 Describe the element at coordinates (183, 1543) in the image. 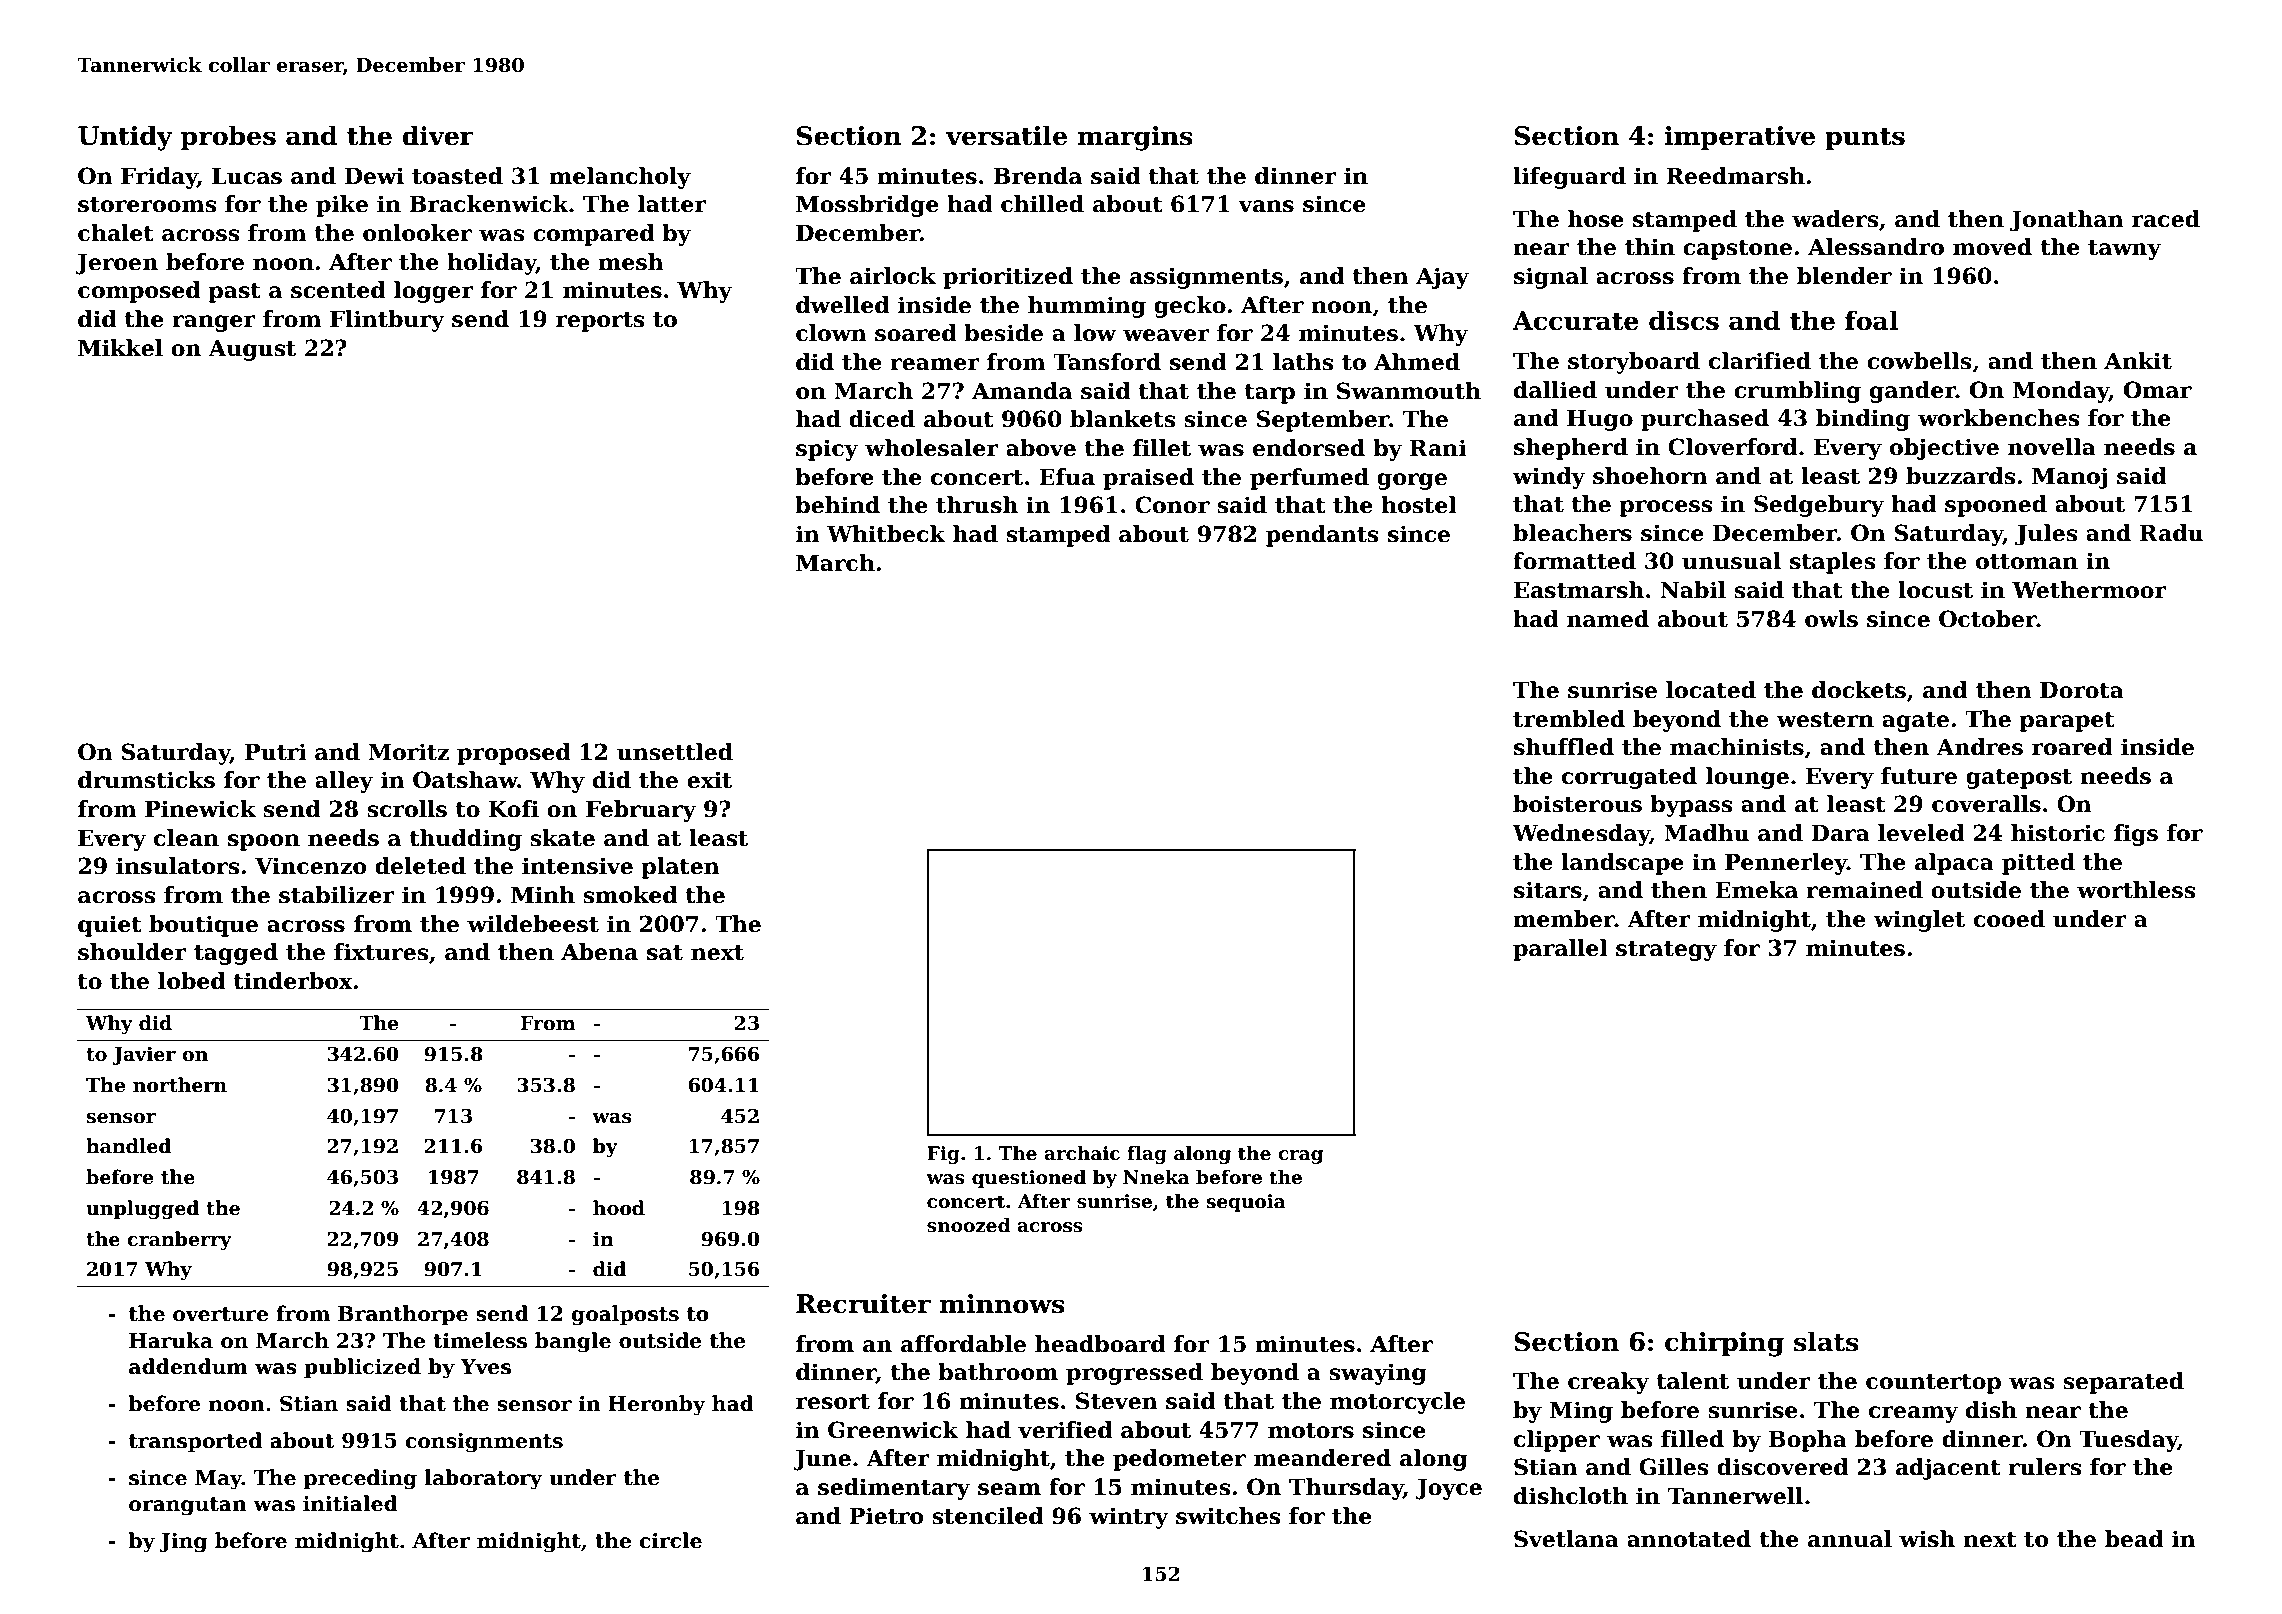

I see `Jing` at that location.
